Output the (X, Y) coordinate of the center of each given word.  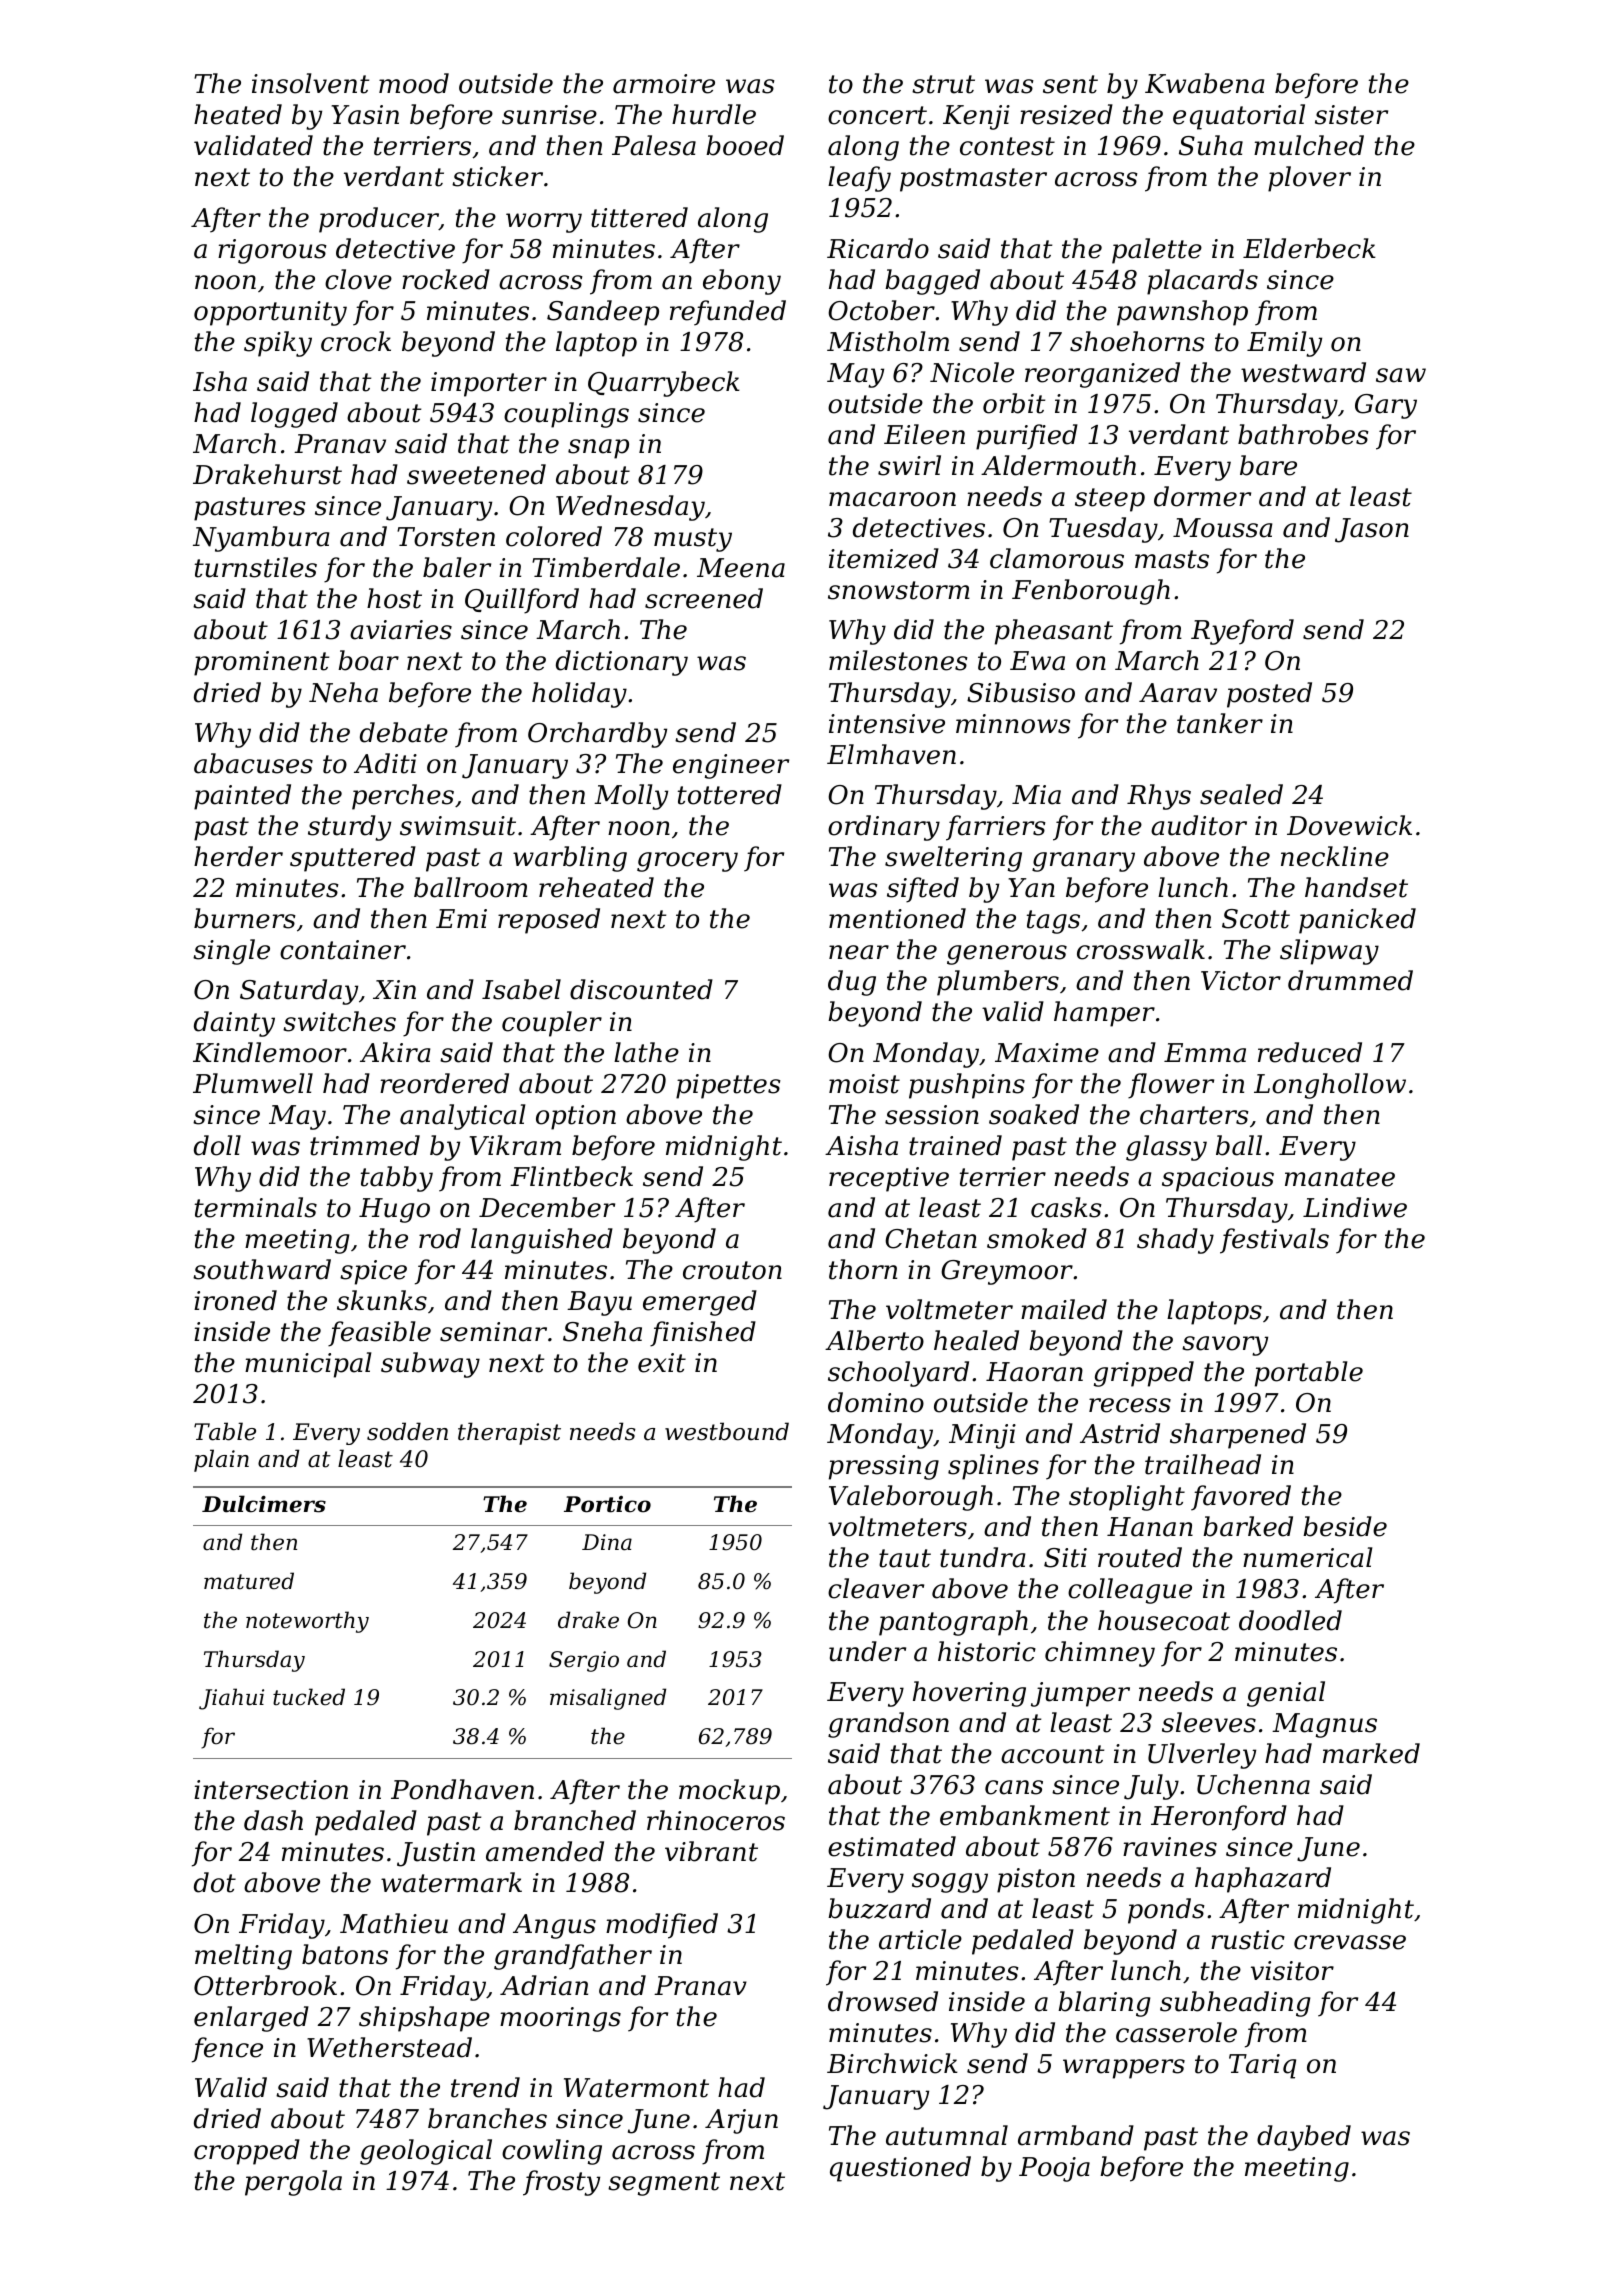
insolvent (310, 83)
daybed (1304, 2138)
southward (262, 1269)
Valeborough (911, 1498)
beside (1345, 1526)
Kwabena (1205, 83)
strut (943, 84)
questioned (900, 2169)
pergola (293, 2183)
